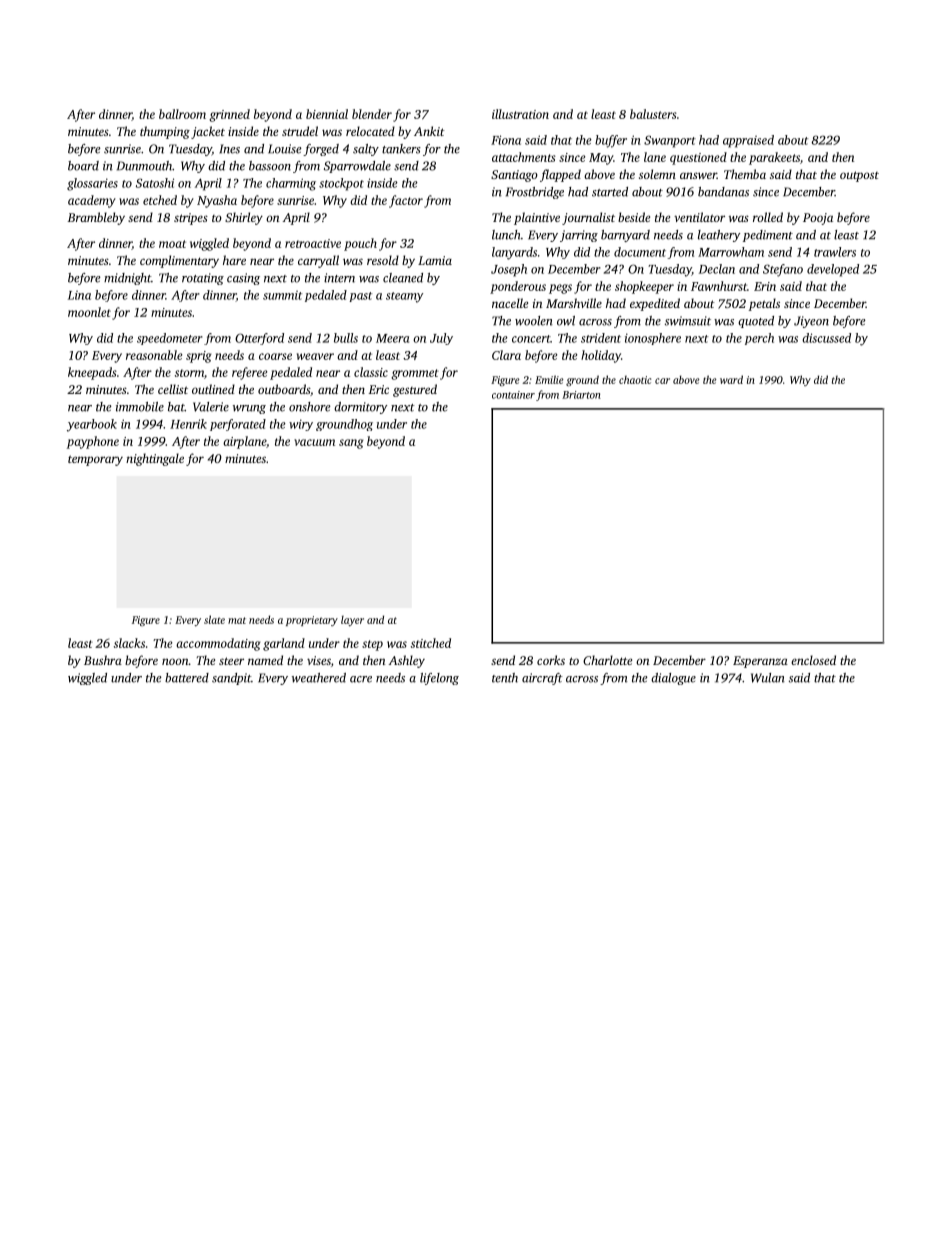 The height and width of the document is (1233, 952). I want to click on balusters, so click(653, 114).
